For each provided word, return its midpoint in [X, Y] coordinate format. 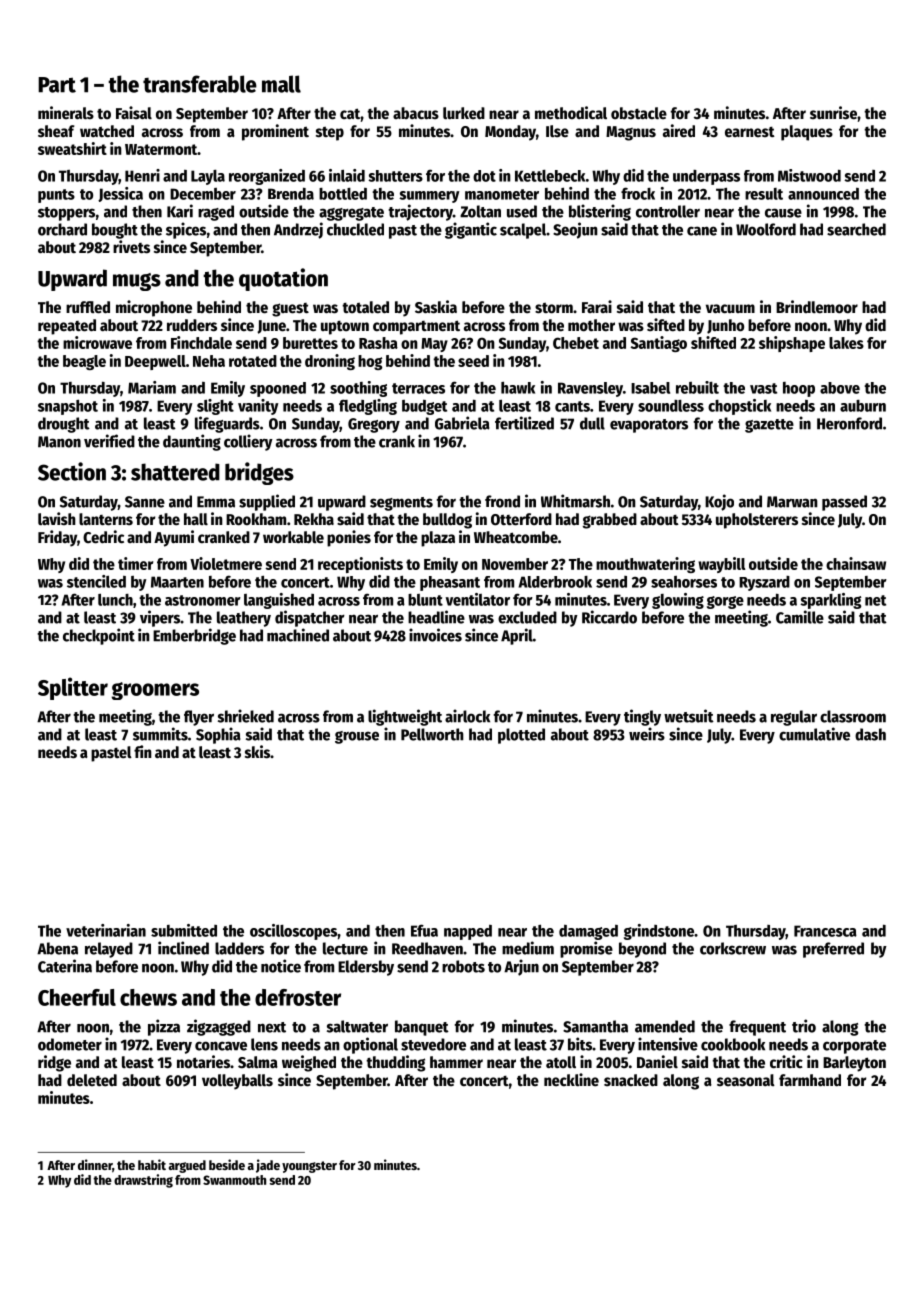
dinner [95, 1164]
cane [702, 231]
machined [298, 635]
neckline [571, 1080]
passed [844, 503]
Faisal [134, 113]
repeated [67, 327]
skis [257, 752]
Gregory [374, 425]
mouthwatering [645, 565]
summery [429, 197]
